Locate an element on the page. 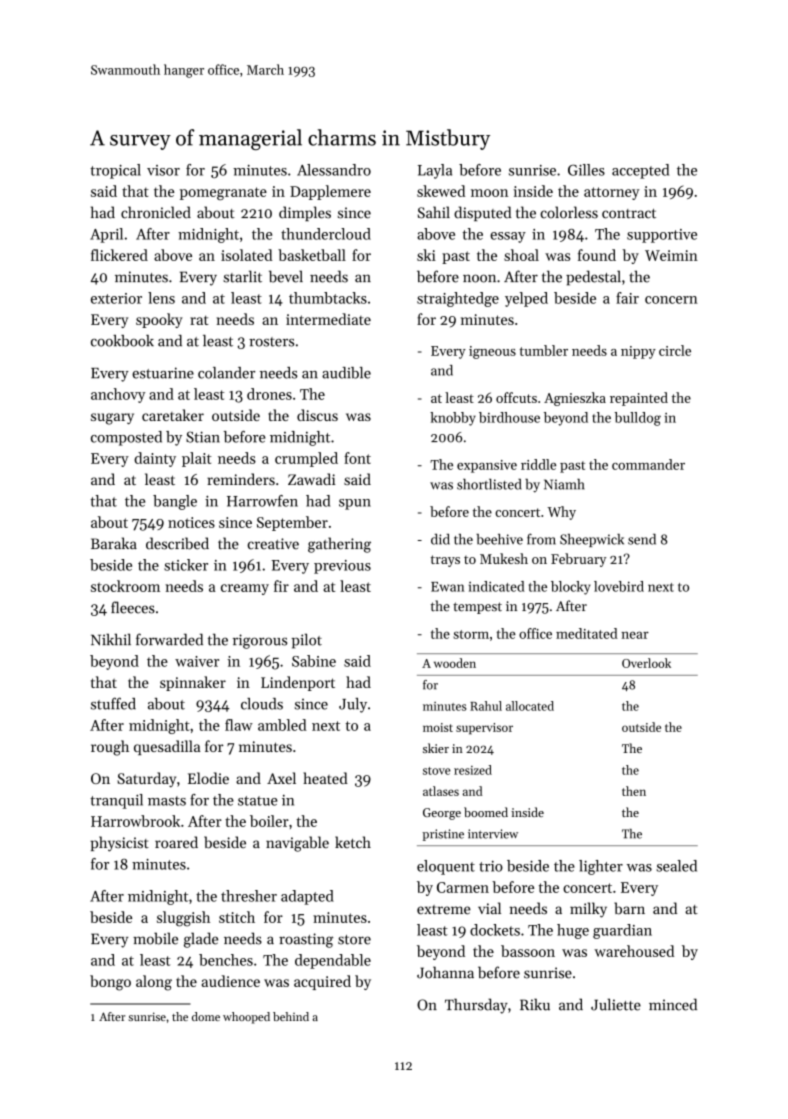 The width and height of the image is (788, 1119). roared is located at coordinates (176, 842).
